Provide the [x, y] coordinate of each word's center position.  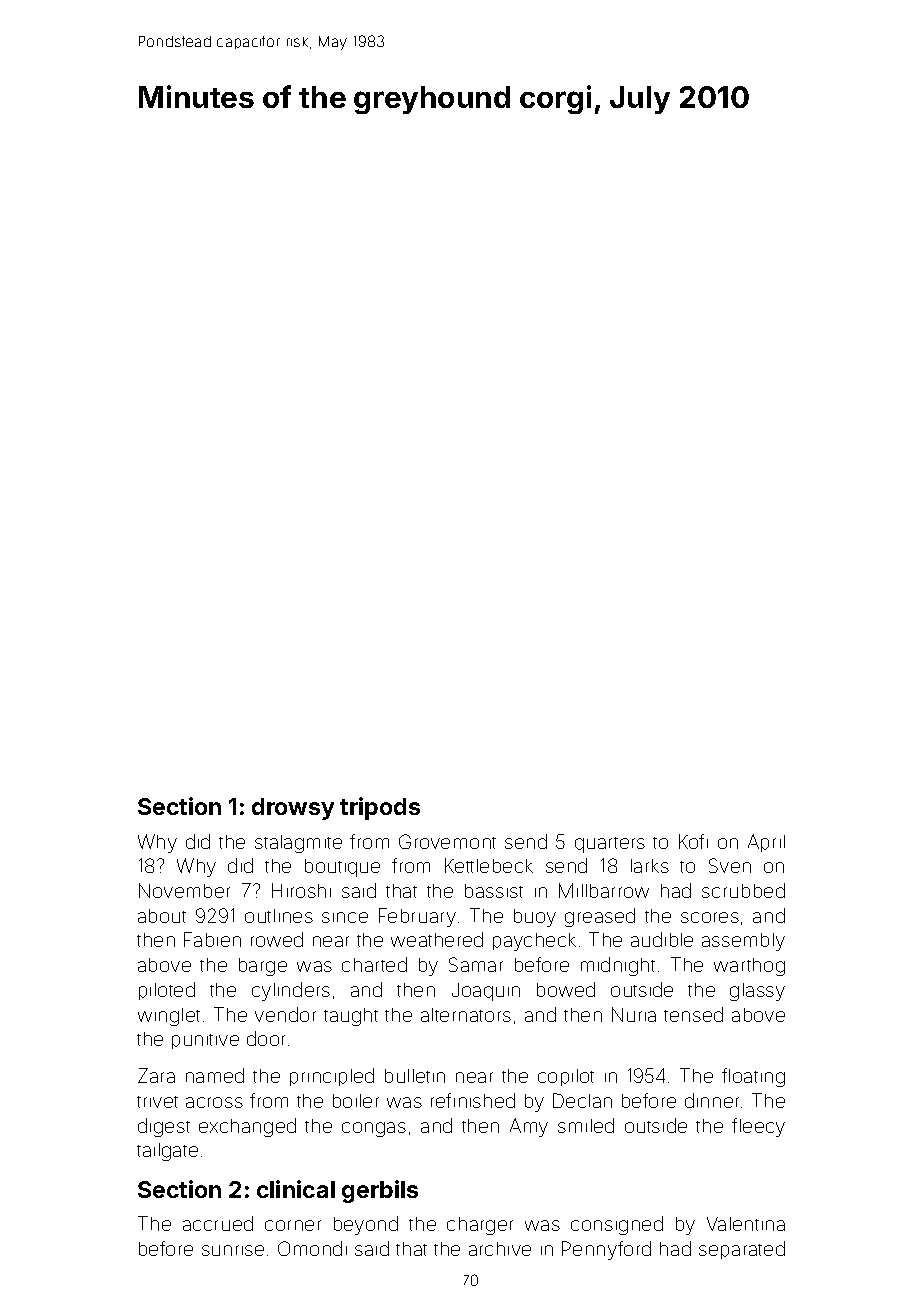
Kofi [693, 841]
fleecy [758, 1127]
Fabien [212, 939]
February [417, 917]
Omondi [312, 1248]
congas [374, 1129]
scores [710, 917]
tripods [380, 808]
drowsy [293, 809]
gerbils [380, 1191]
